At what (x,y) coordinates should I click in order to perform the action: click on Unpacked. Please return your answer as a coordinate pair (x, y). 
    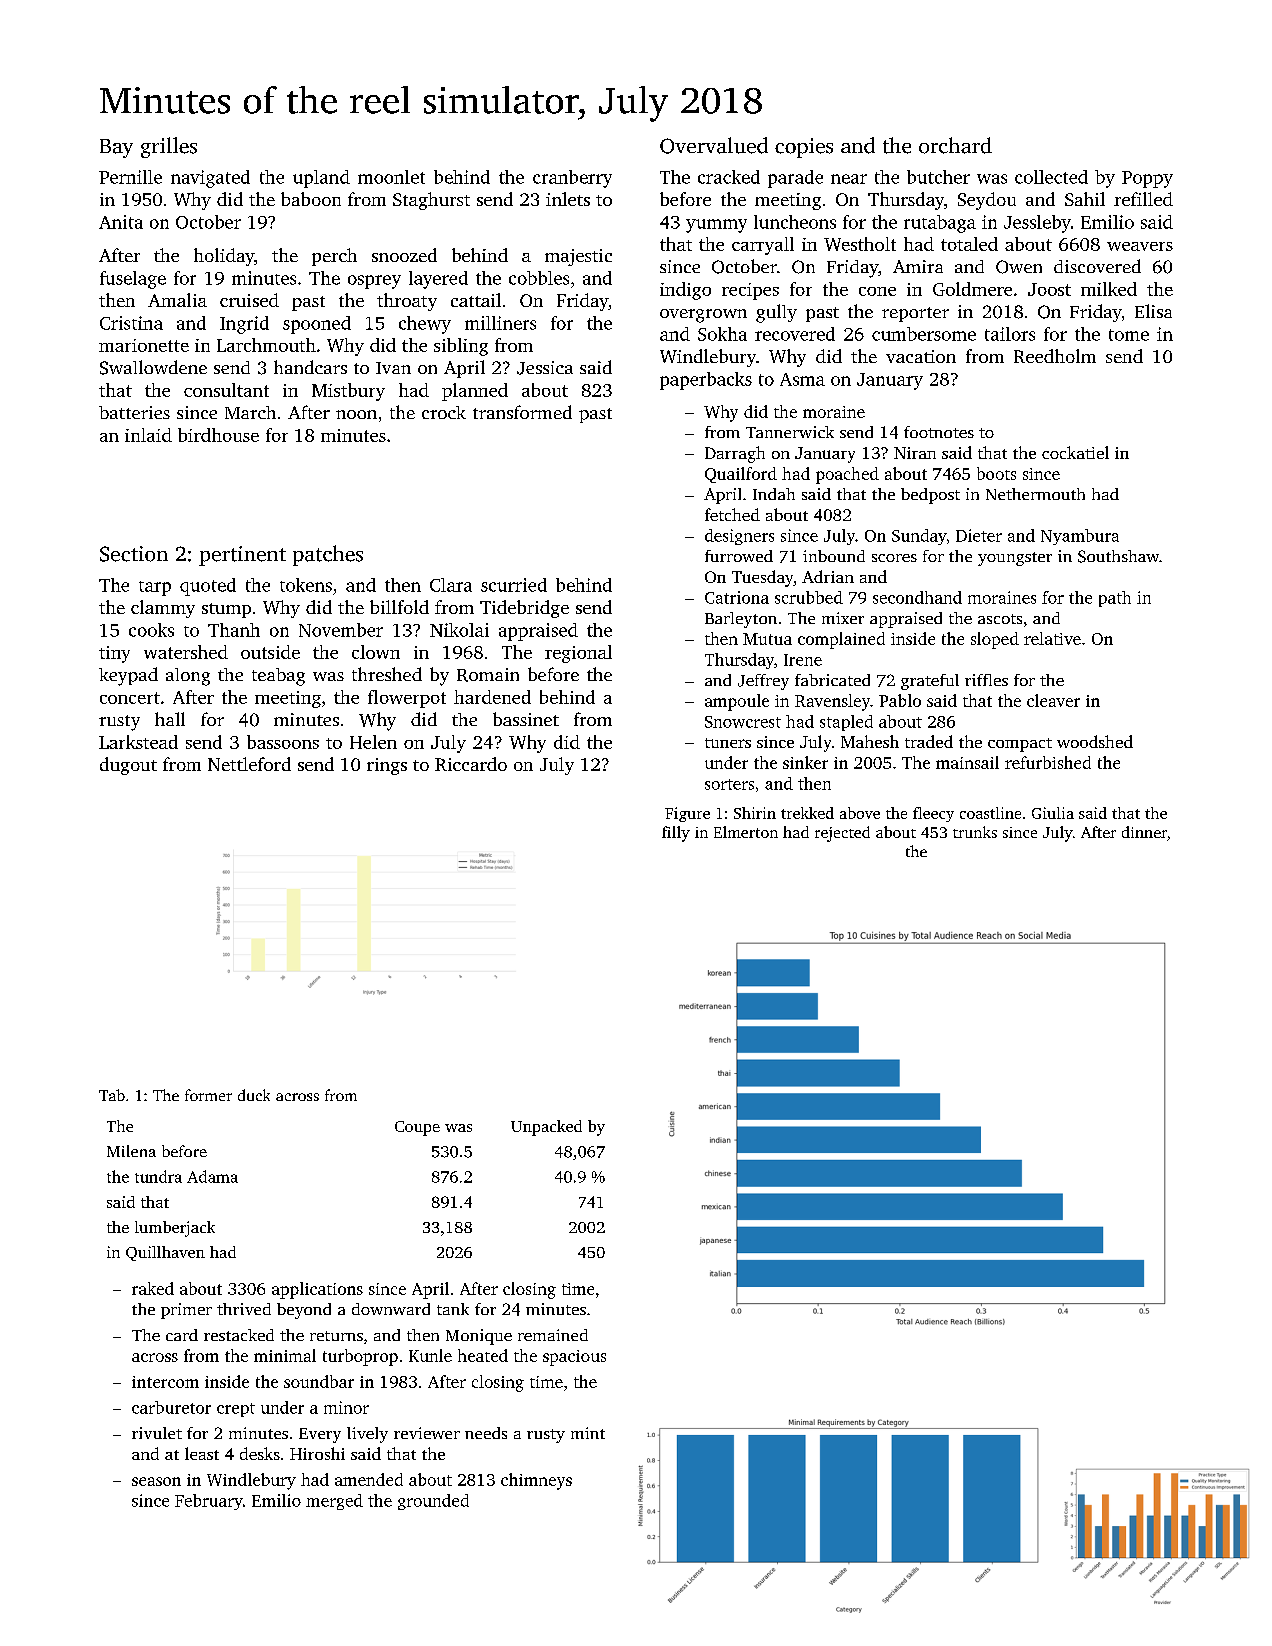
    Looking at the image, I should click on (546, 1128).
